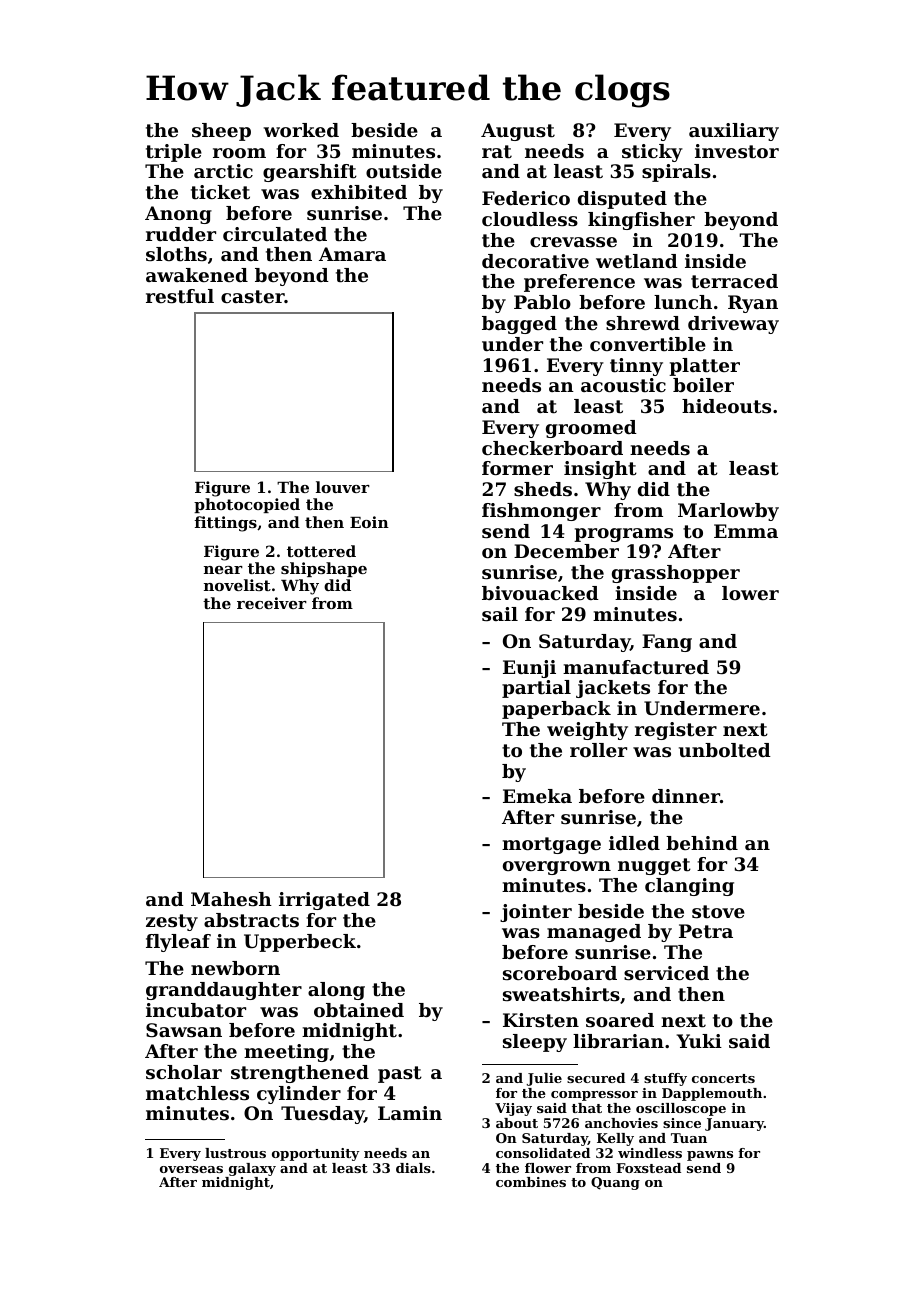  What do you see at coordinates (529, 669) in the document?
I see `Eunji` at bounding box center [529, 669].
